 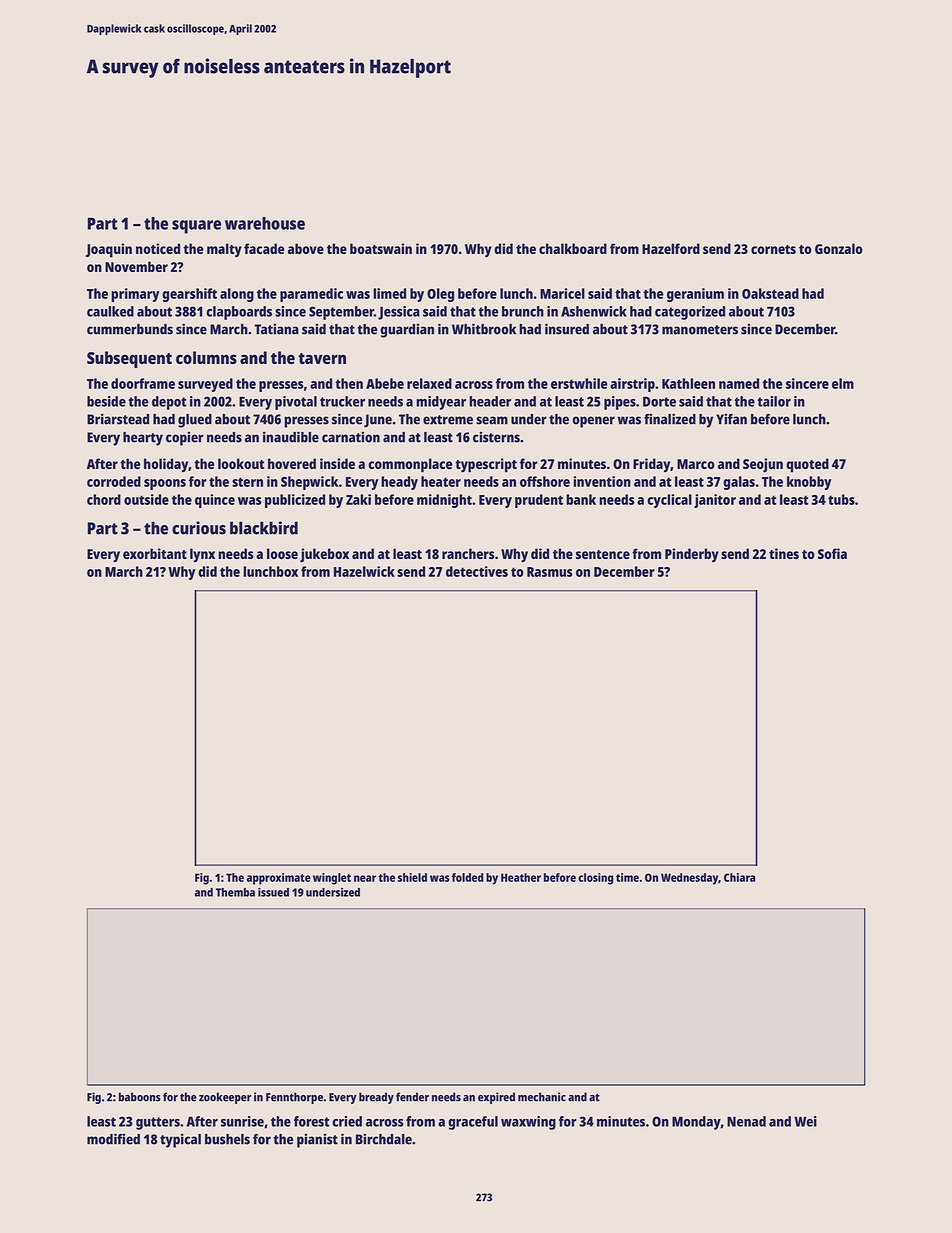 What do you see at coordinates (444, 501) in the screenshot?
I see `midnight` at bounding box center [444, 501].
